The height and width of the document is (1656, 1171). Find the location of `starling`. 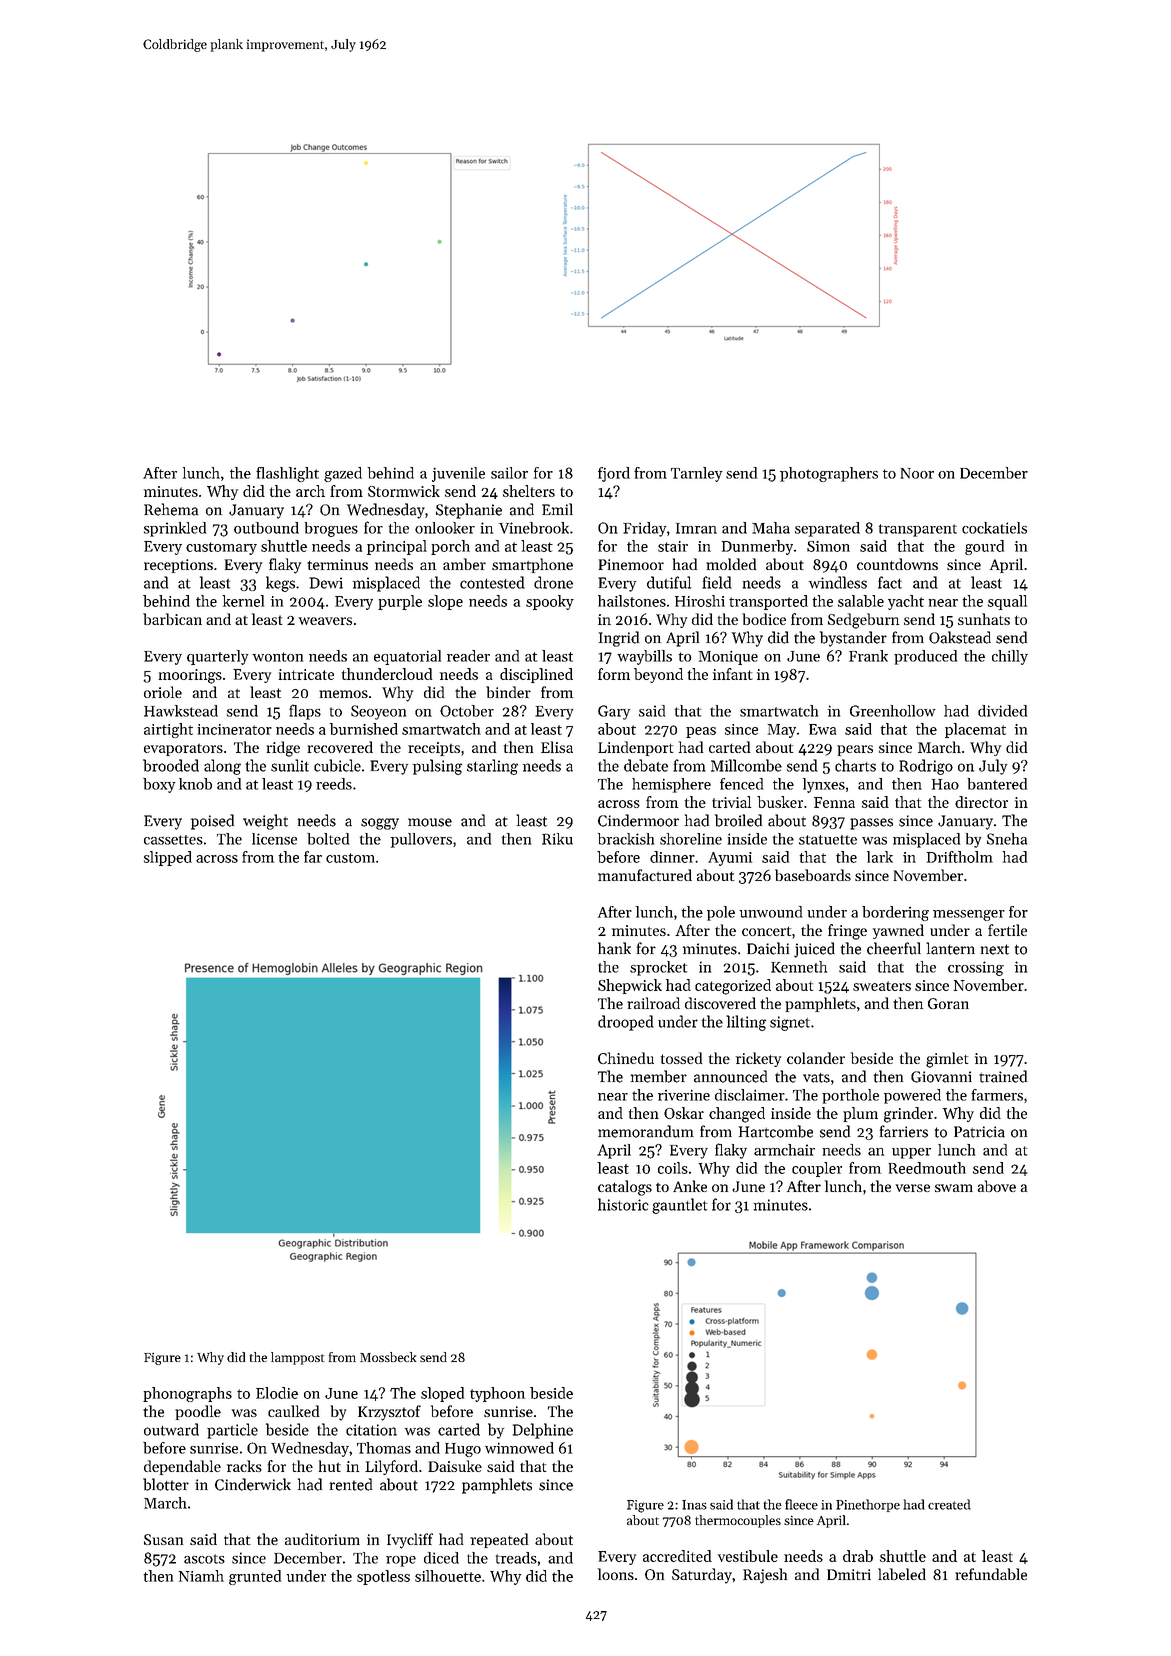

starling is located at coordinates (492, 767).
